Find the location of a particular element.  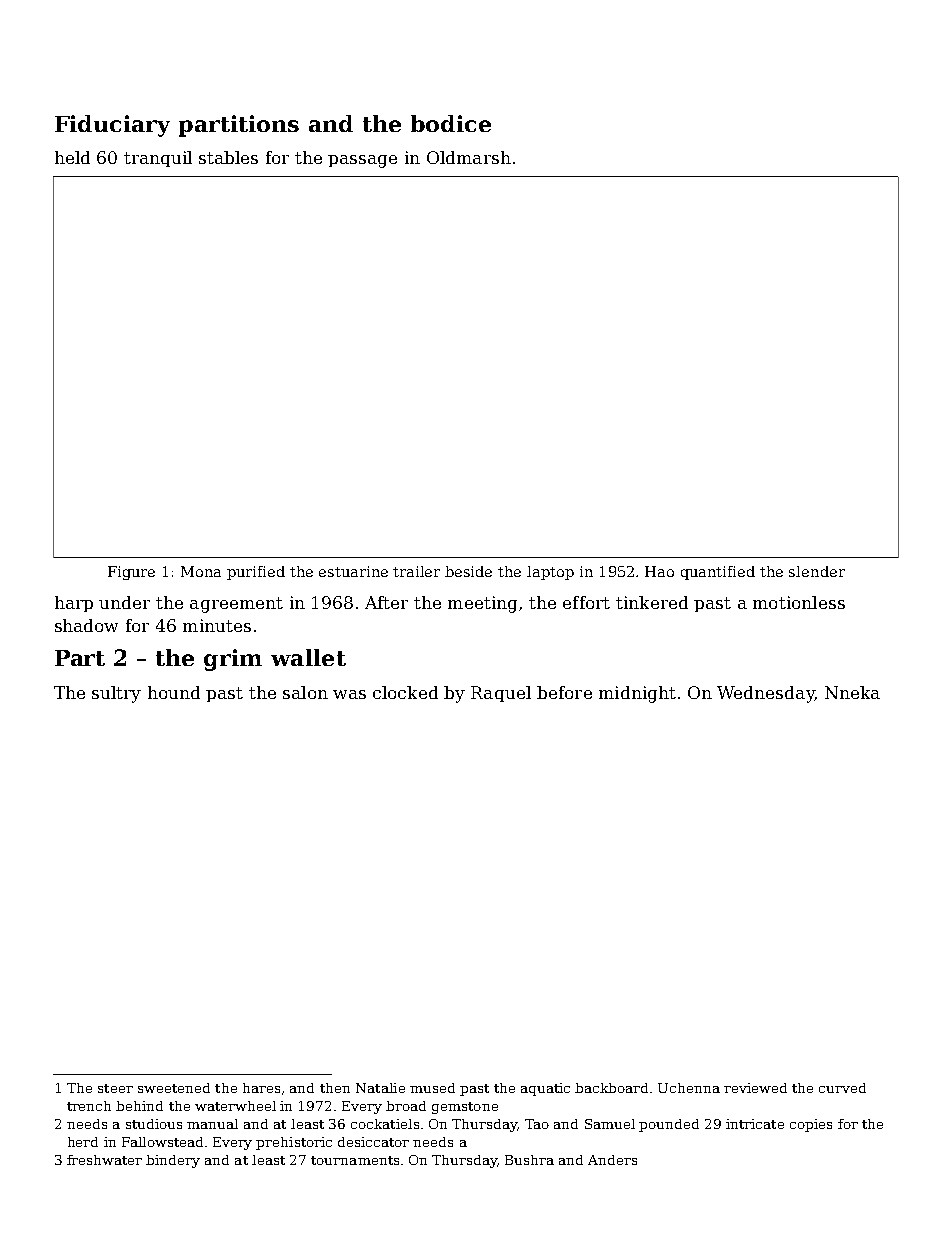

Oldmarsh is located at coordinates (469, 157).
